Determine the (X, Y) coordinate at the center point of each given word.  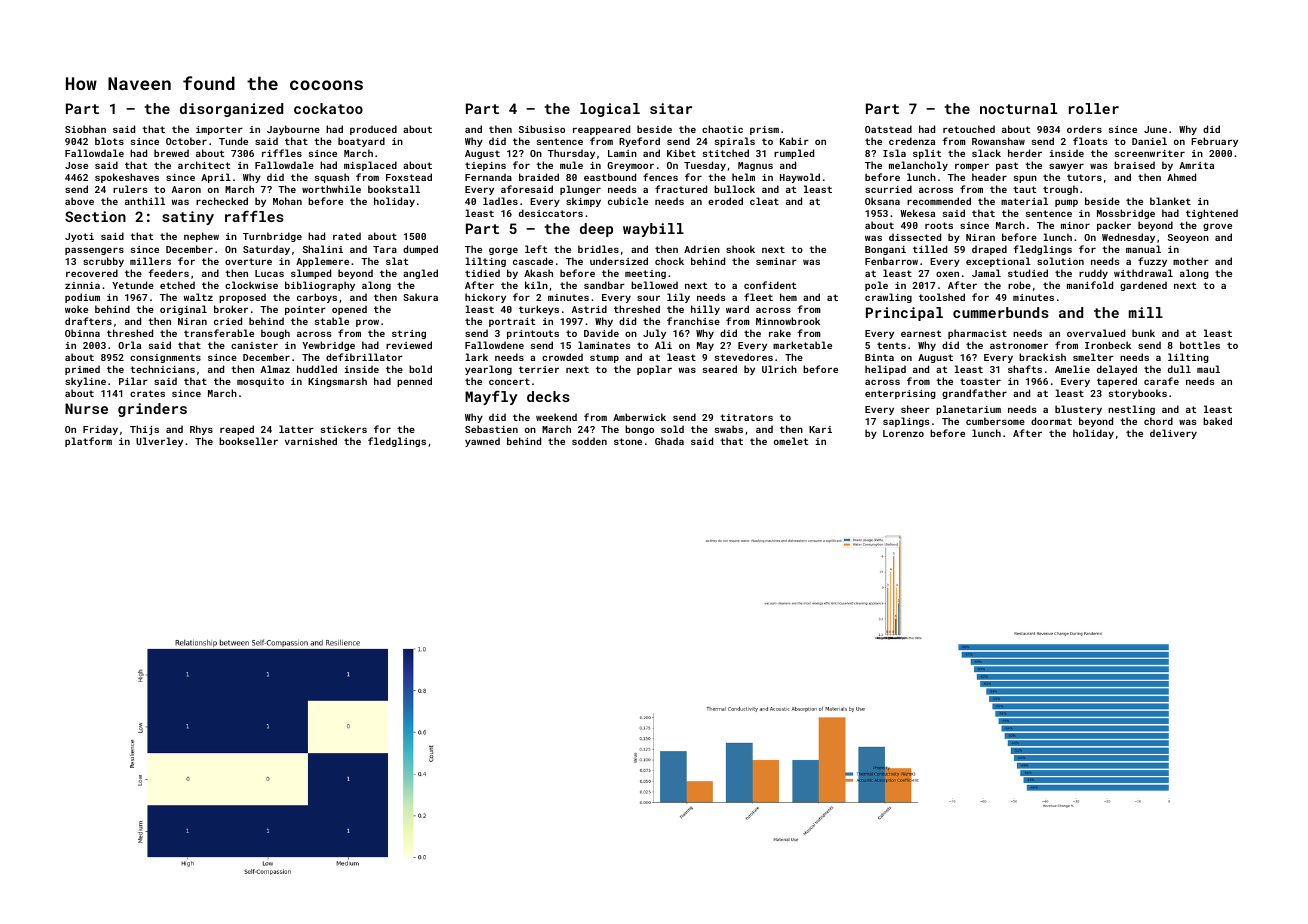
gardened (1143, 286)
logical (610, 110)
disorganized (231, 110)
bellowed (654, 285)
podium (82, 298)
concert (509, 381)
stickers (344, 429)
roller (1094, 108)
